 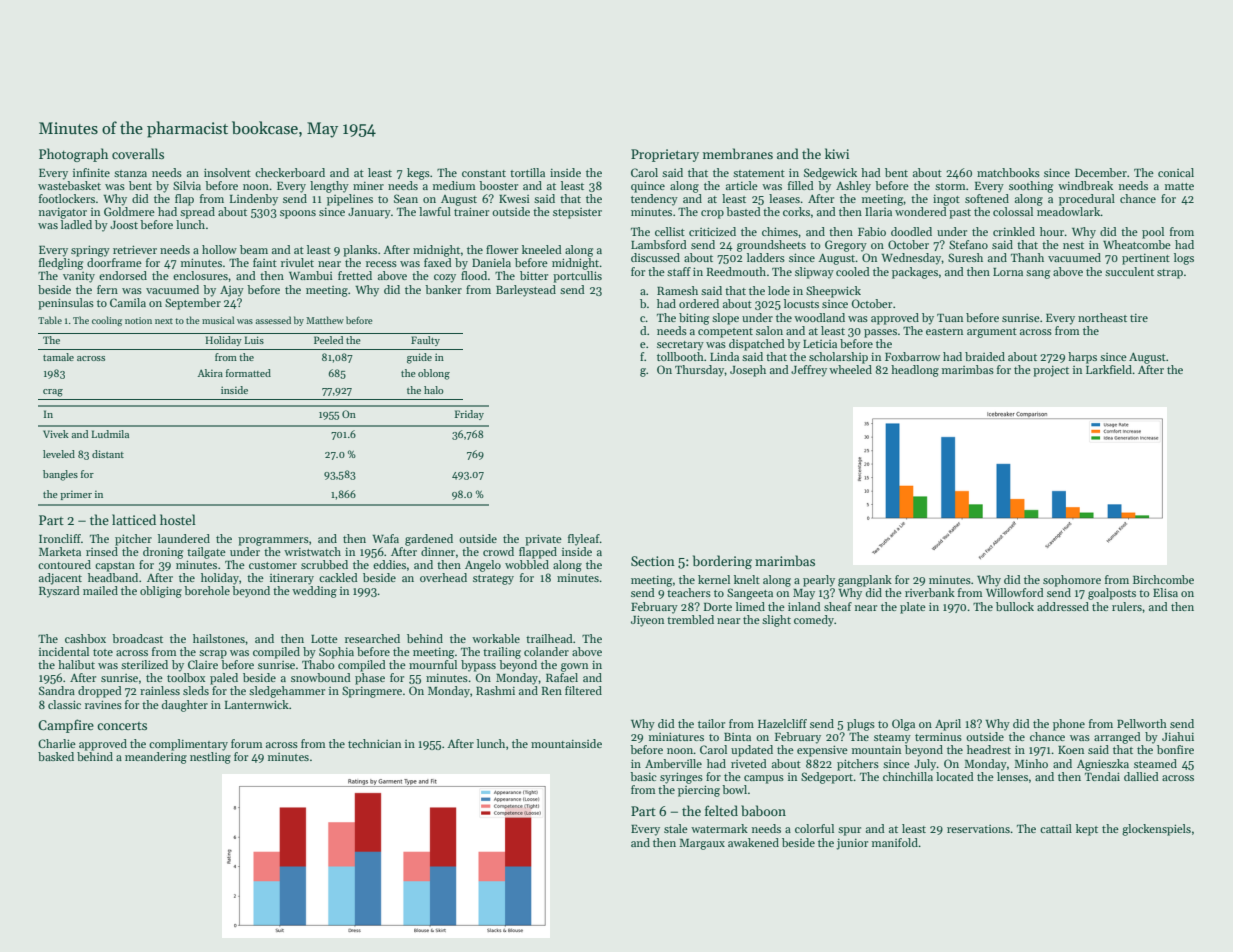 I want to click on article, so click(x=742, y=185).
